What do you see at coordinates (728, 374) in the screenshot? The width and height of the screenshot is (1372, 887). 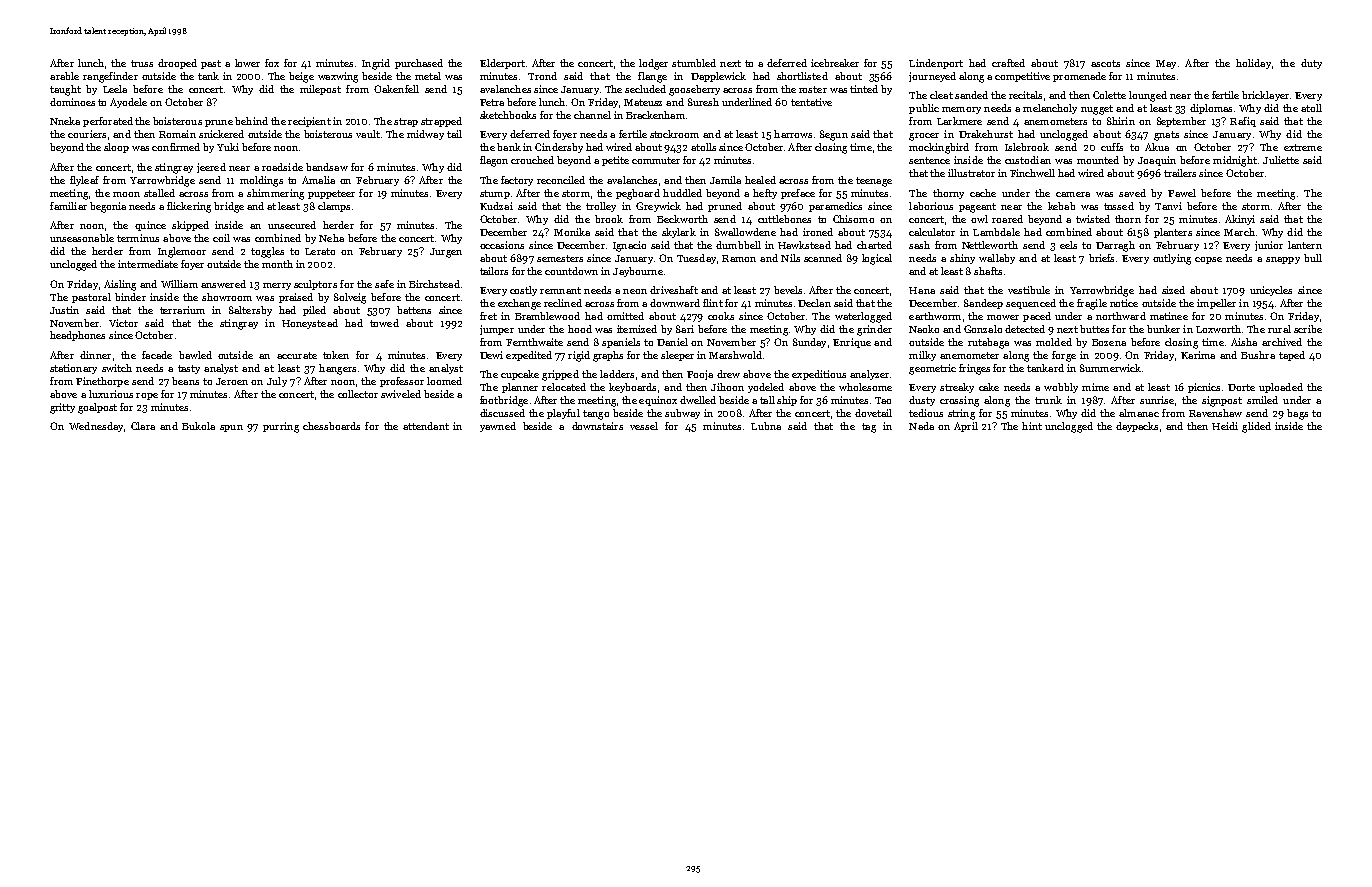 I see `drew` at bounding box center [728, 374].
